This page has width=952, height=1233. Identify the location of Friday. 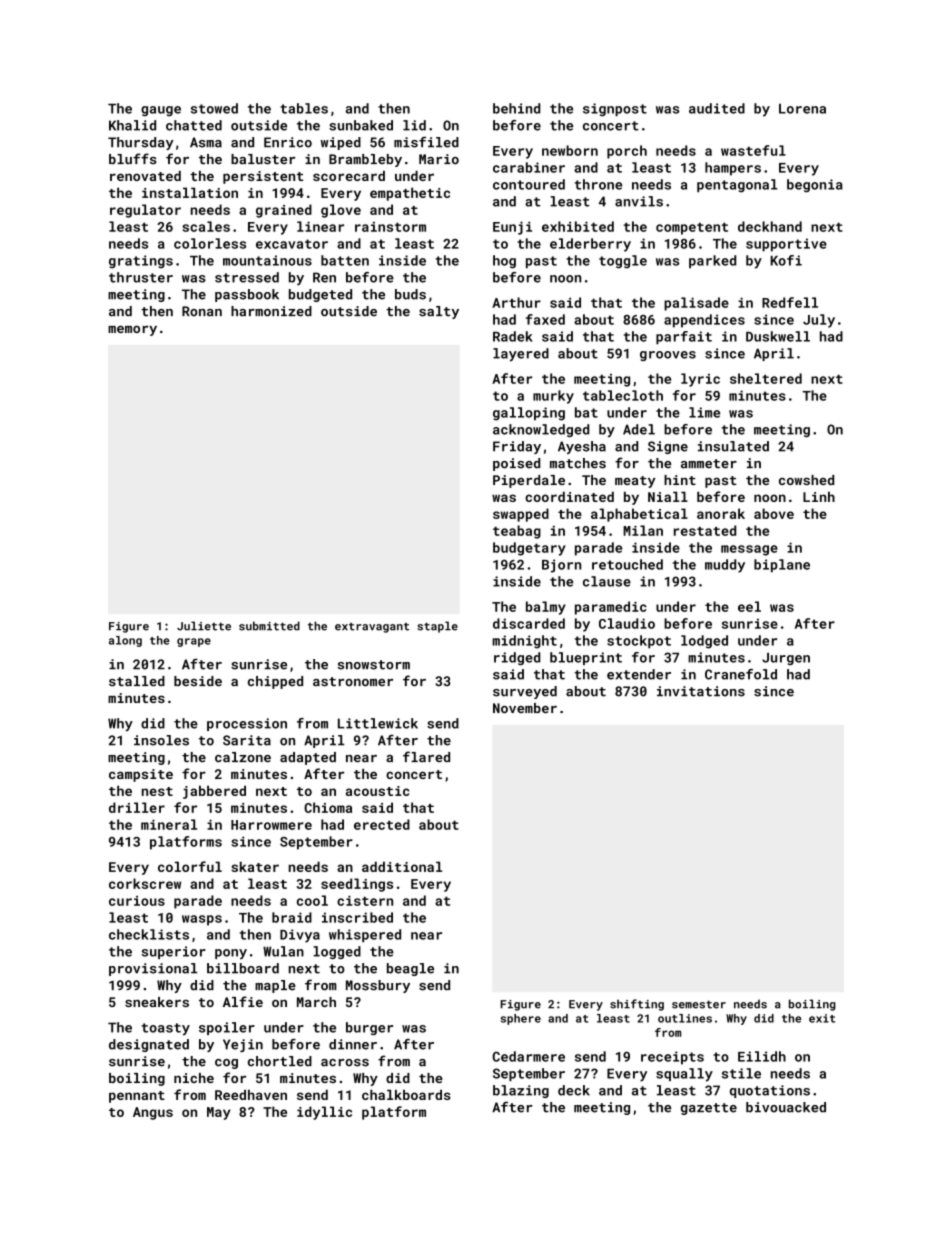
(517, 447).
